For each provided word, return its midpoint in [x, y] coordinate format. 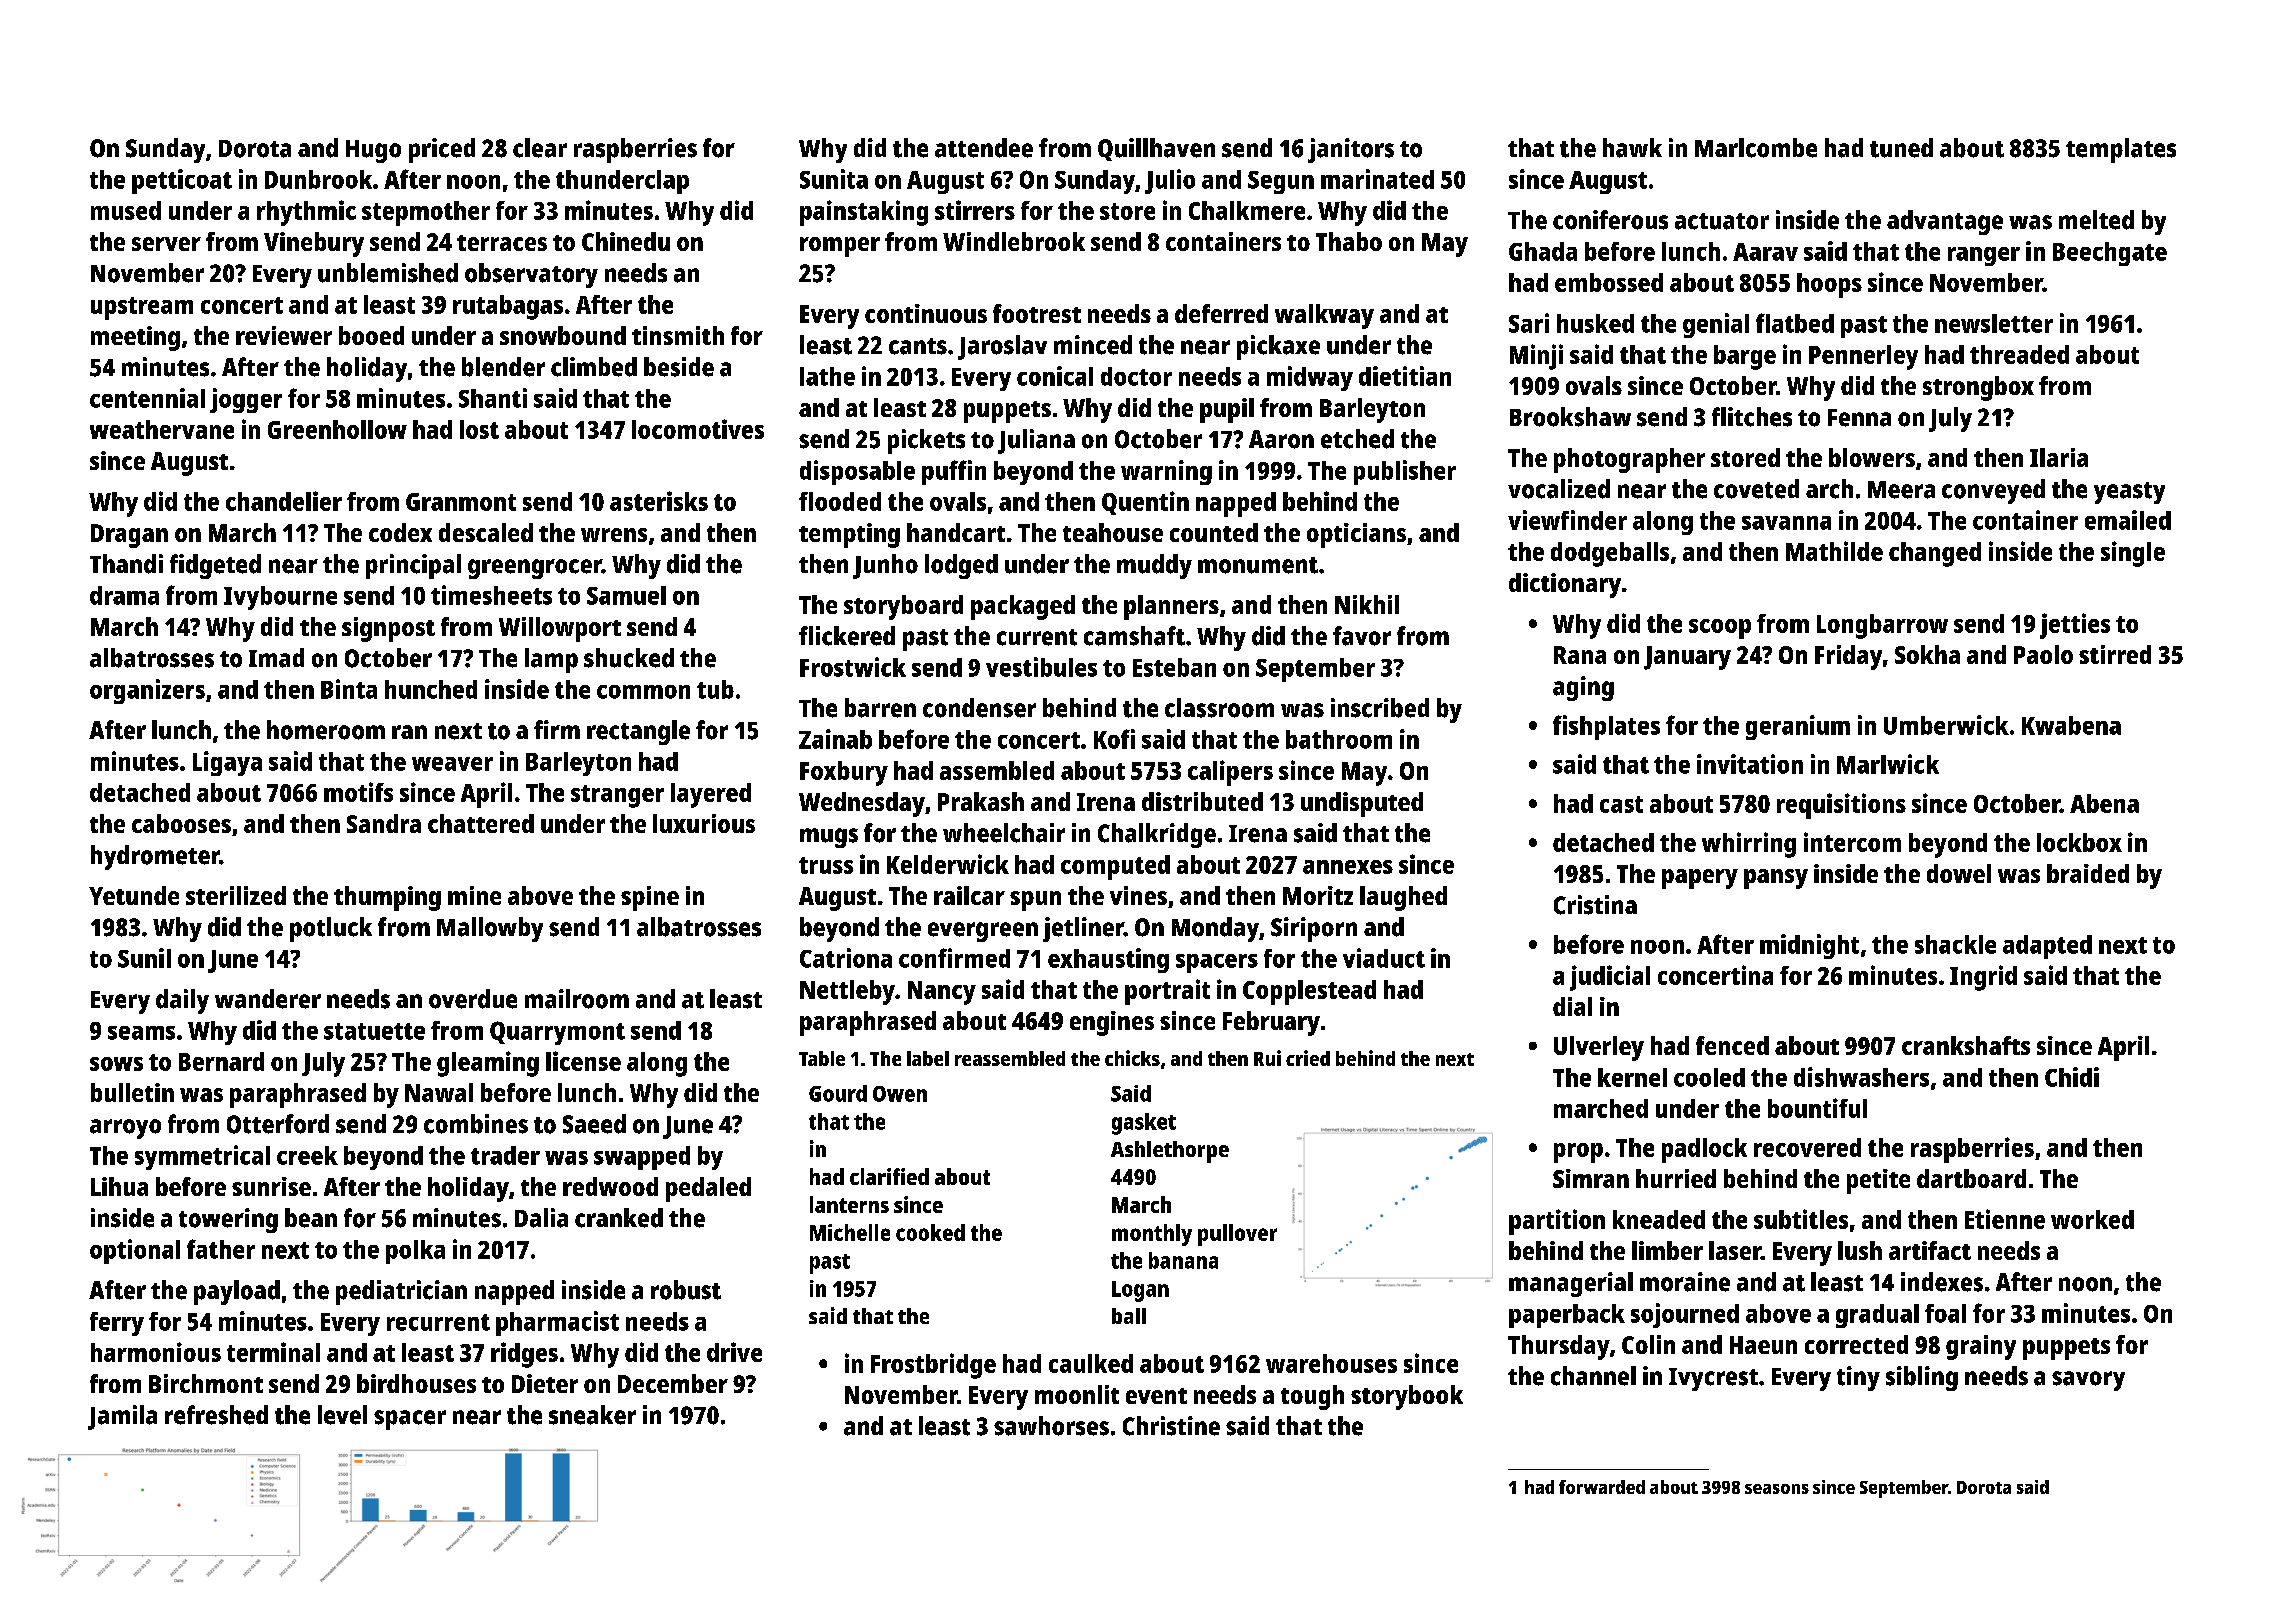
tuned [1901, 148]
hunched [431, 689]
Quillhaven [1156, 149]
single [2133, 554]
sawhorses [1051, 1426]
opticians [1356, 535]
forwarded [1602, 1487]
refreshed [216, 1415]
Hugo [373, 151]
